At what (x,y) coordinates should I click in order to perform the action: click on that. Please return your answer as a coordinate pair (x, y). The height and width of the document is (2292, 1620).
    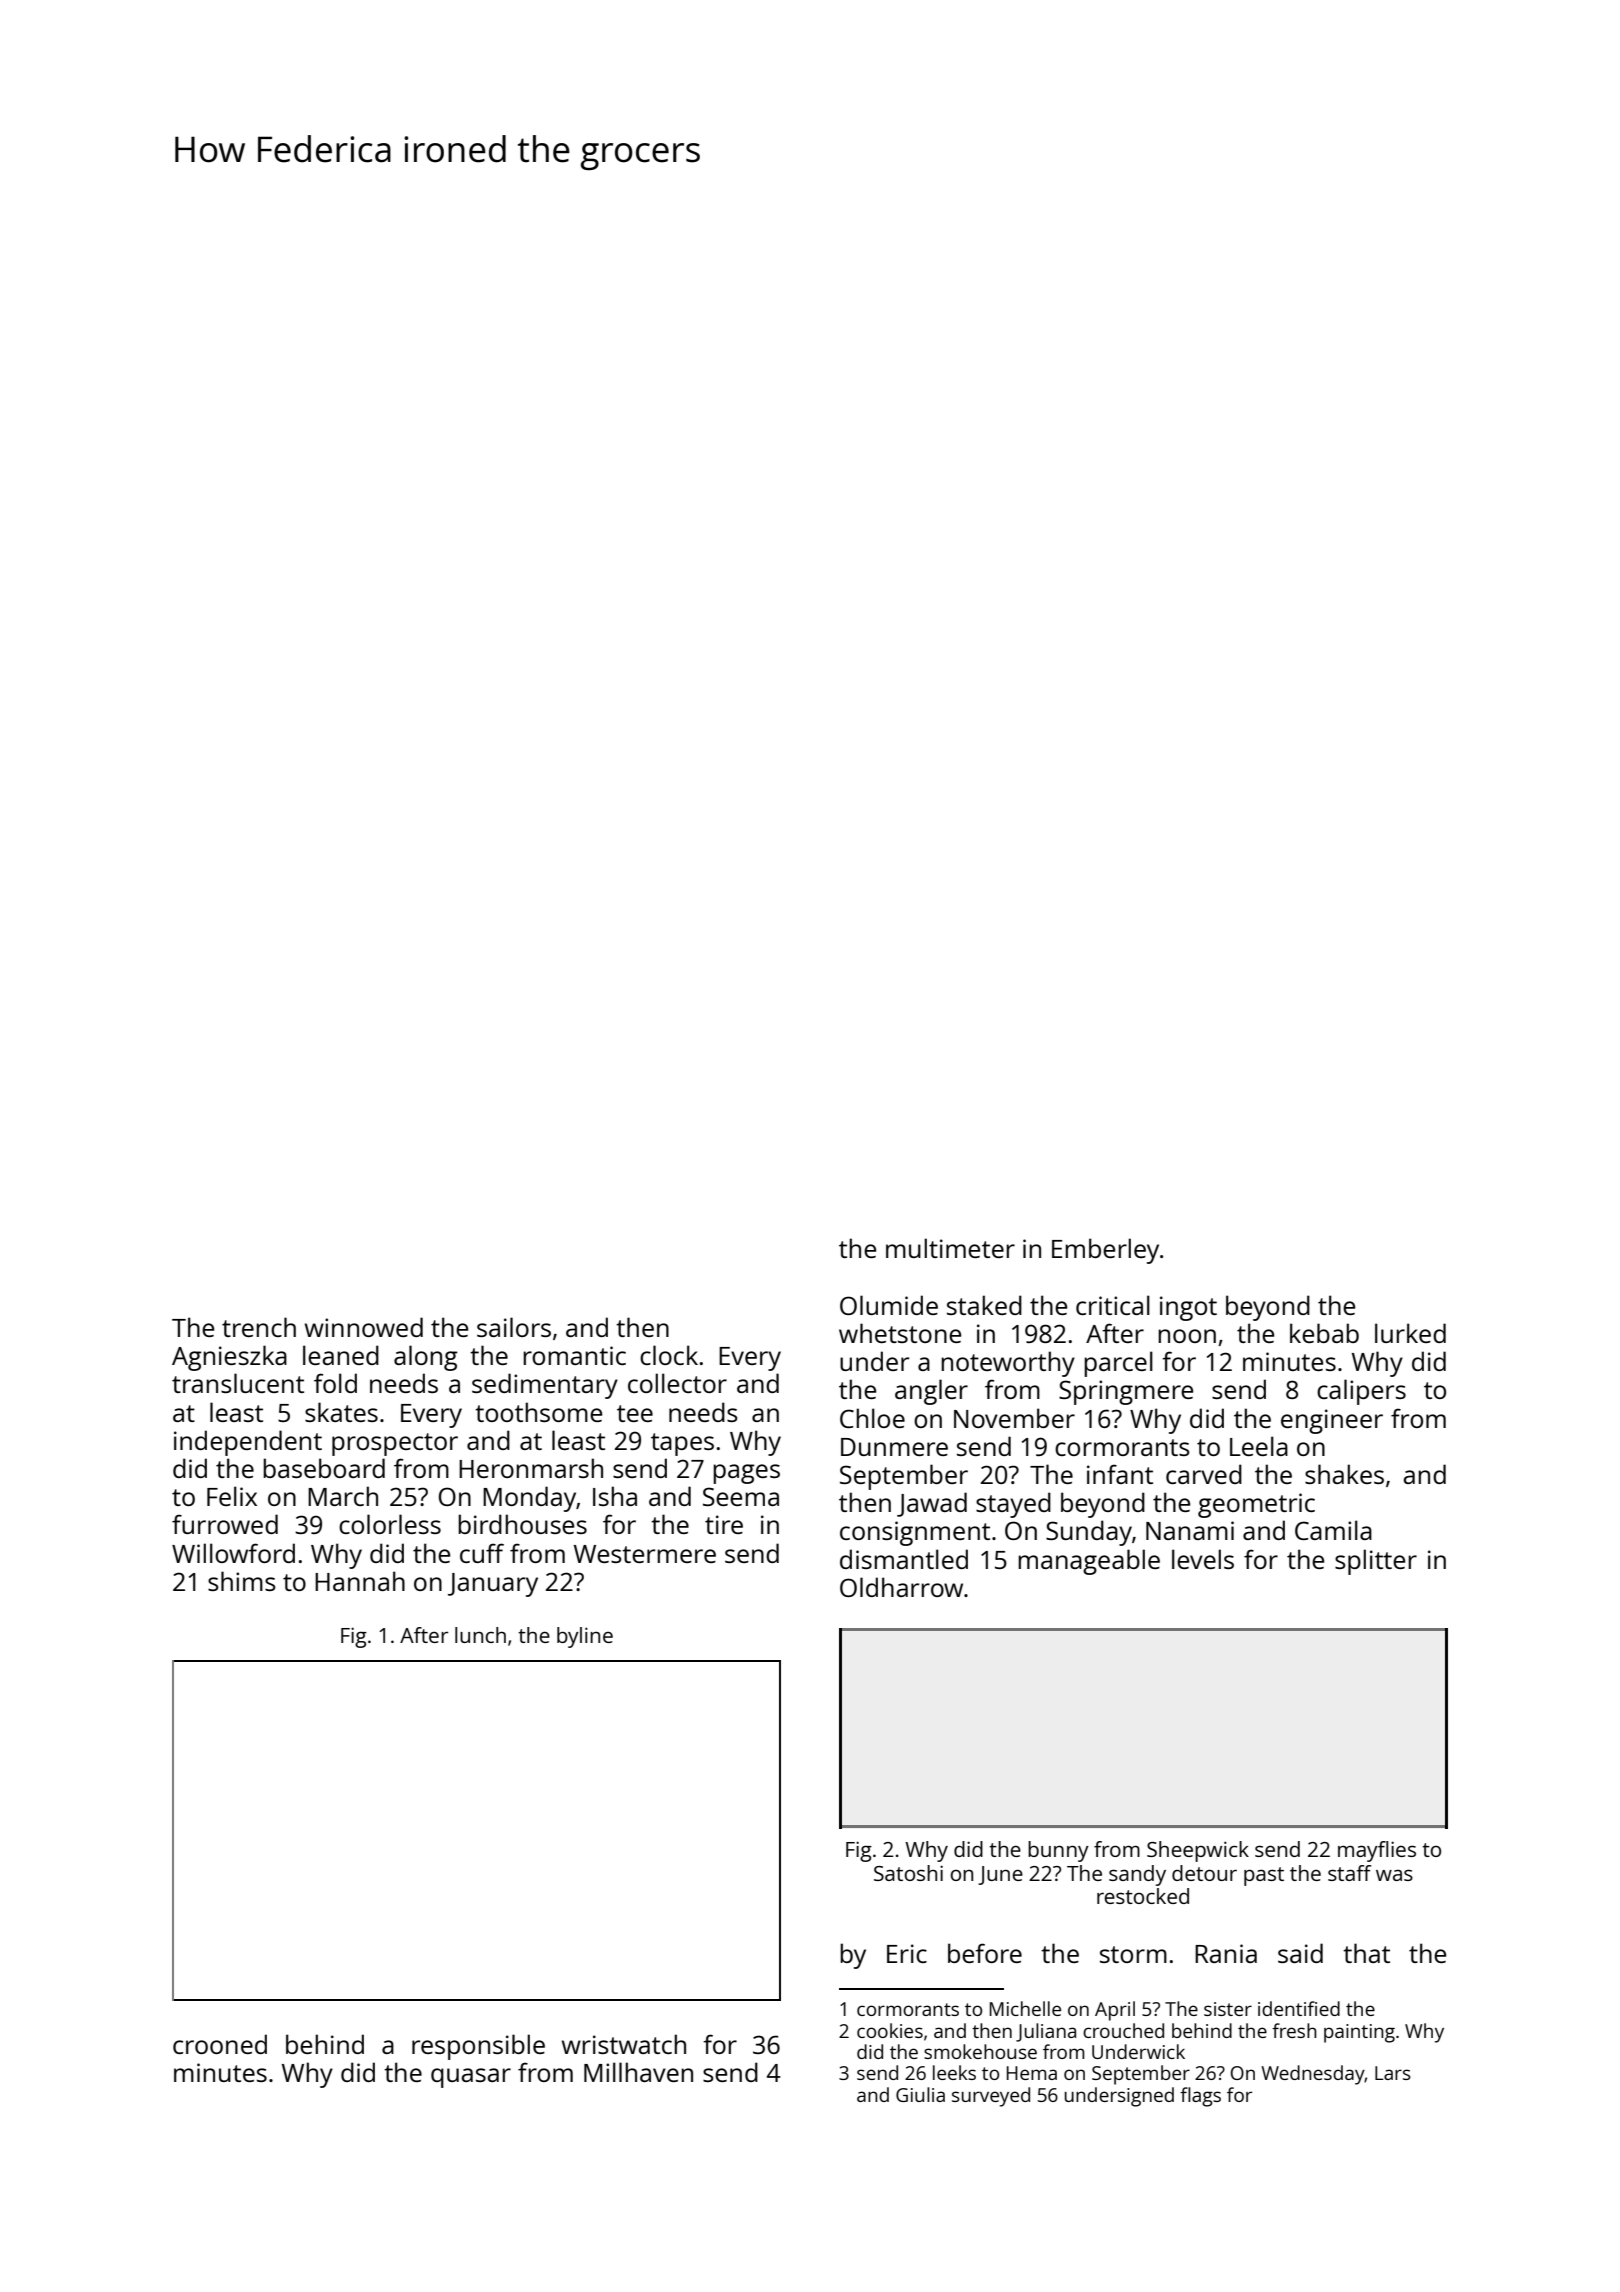
    Looking at the image, I should click on (1366, 1953).
